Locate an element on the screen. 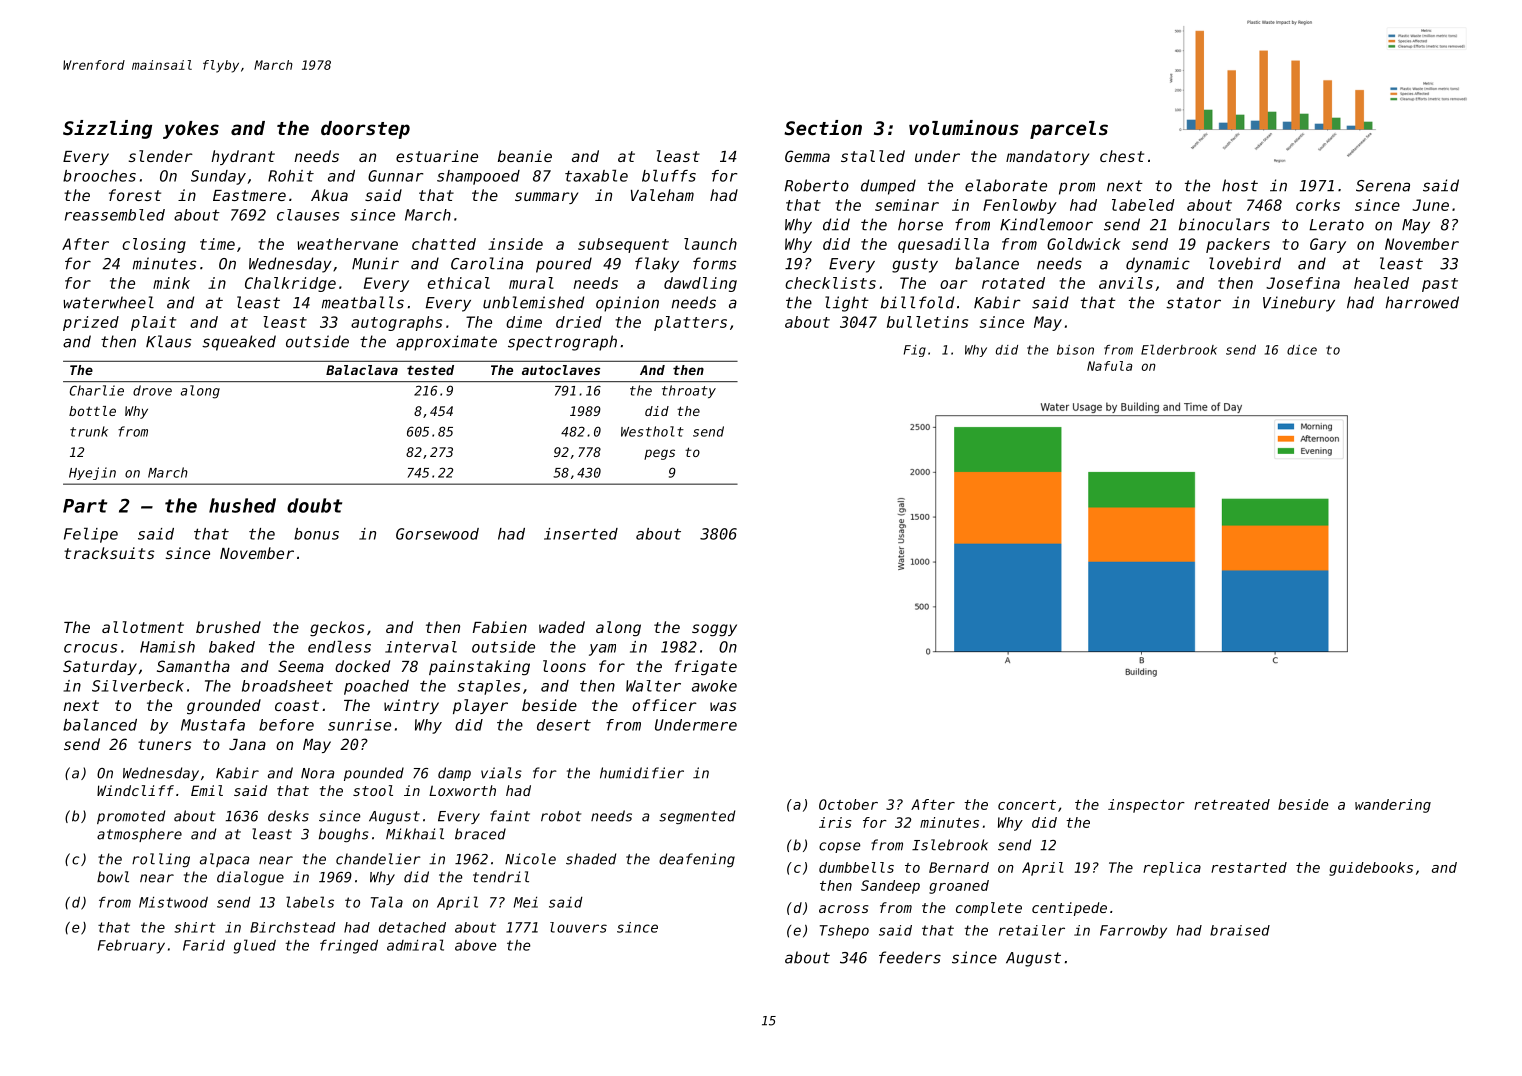 The image size is (1522, 1076). shirt is located at coordinates (195, 927).
